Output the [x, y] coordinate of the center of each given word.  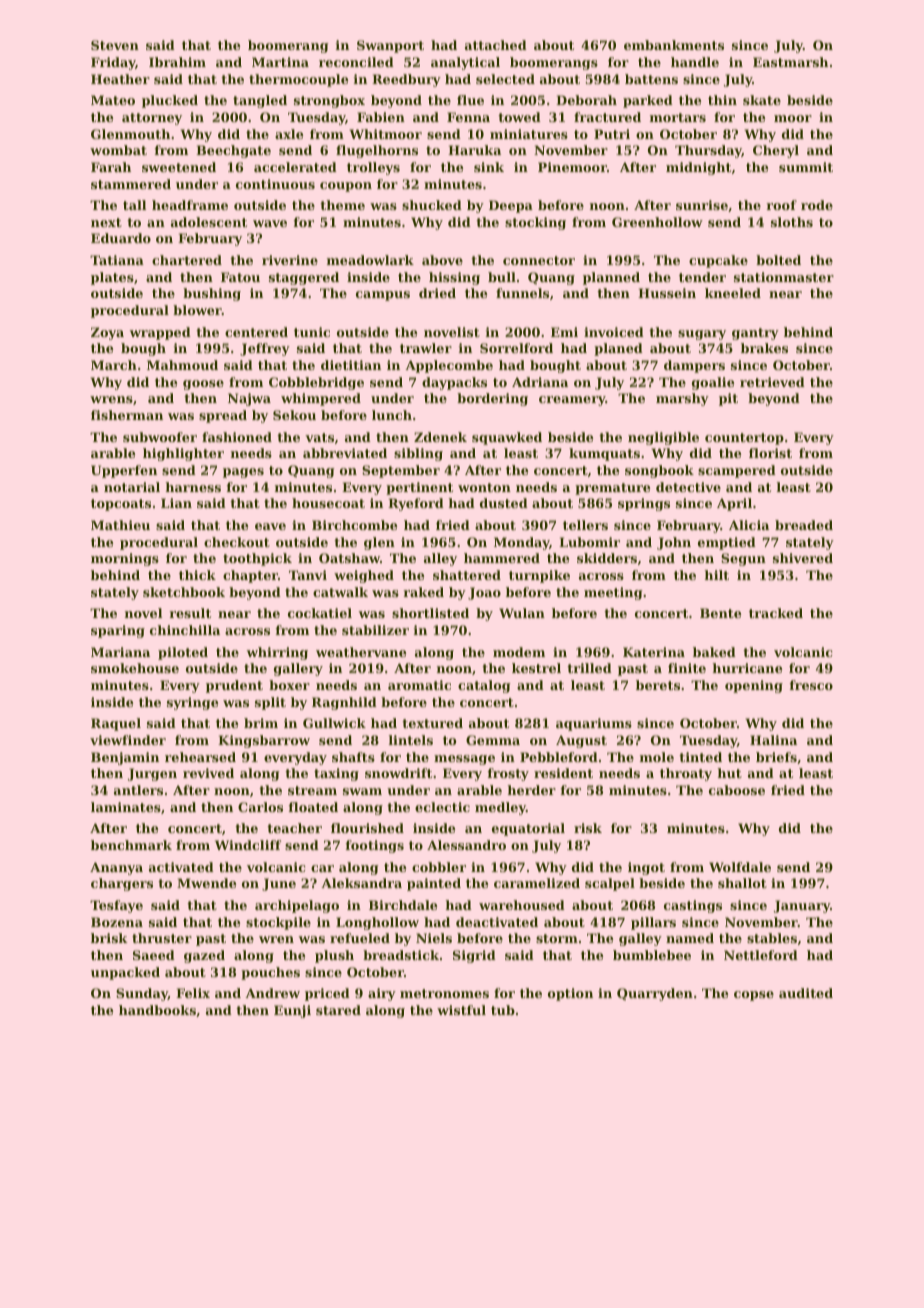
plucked [170, 101]
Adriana [540, 382]
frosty [508, 774]
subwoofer [160, 437]
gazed [204, 956]
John [674, 543]
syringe [193, 703]
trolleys [373, 168]
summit [806, 167]
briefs [776, 757]
